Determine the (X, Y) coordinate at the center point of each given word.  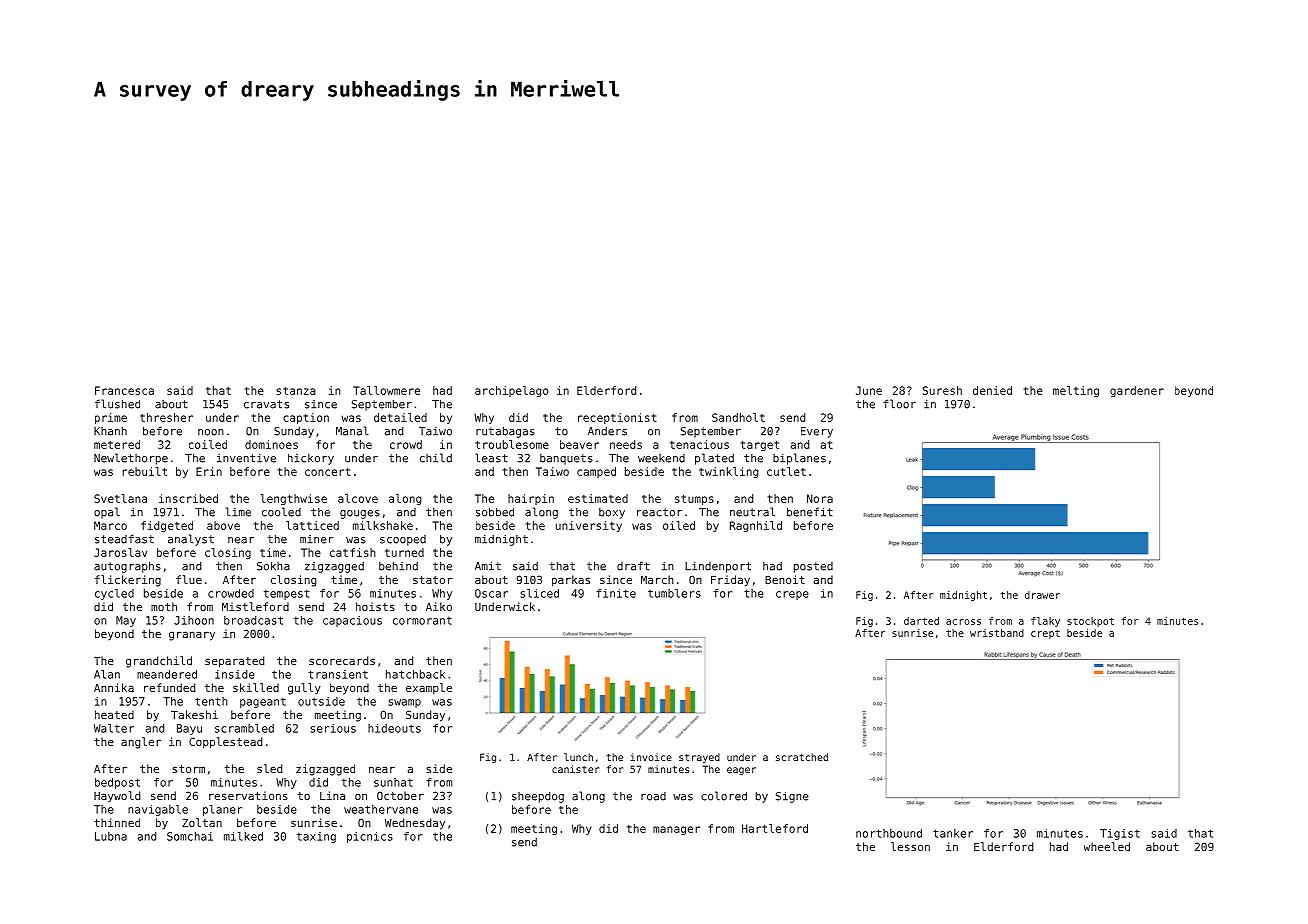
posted (813, 567)
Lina (332, 795)
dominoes (271, 444)
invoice (651, 757)
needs (626, 444)
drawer (1042, 595)
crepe (792, 595)
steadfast (124, 539)
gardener (1137, 391)
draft (633, 566)
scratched (802, 757)
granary (192, 636)
